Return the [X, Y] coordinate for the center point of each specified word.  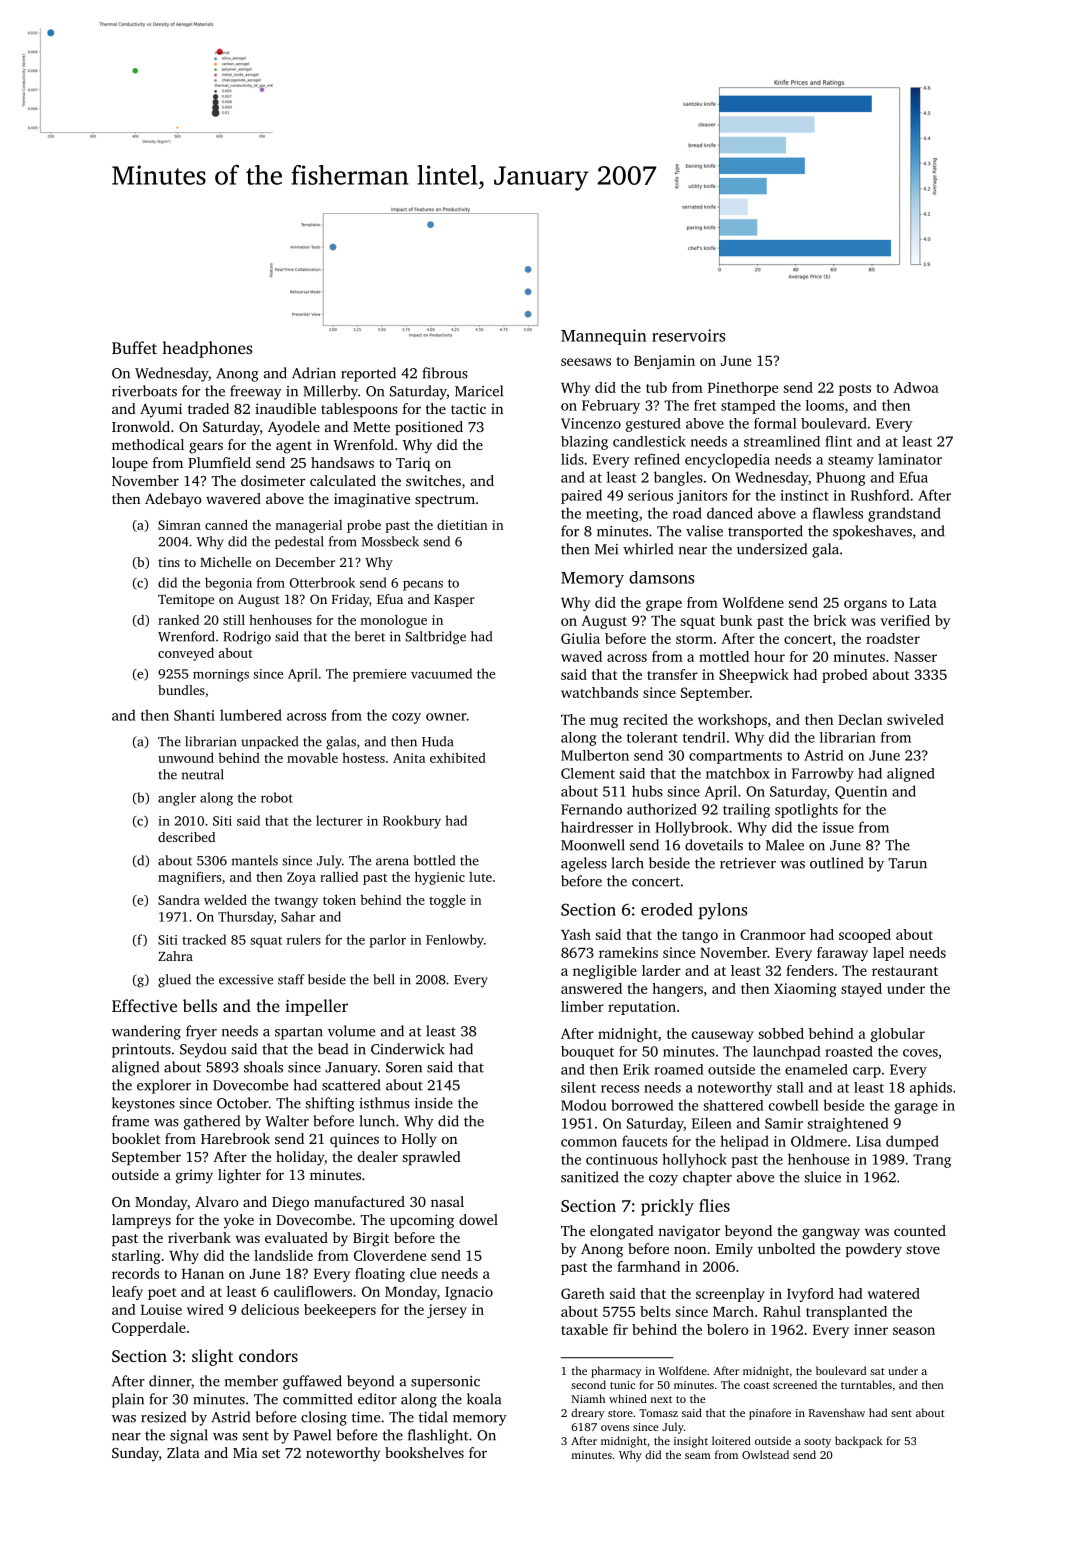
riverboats [144, 391]
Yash [576, 934]
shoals [263, 1067]
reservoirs [688, 335]
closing [324, 1418]
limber [582, 1006]
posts [855, 390]
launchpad [786, 1053]
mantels [255, 860]
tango [700, 937]
